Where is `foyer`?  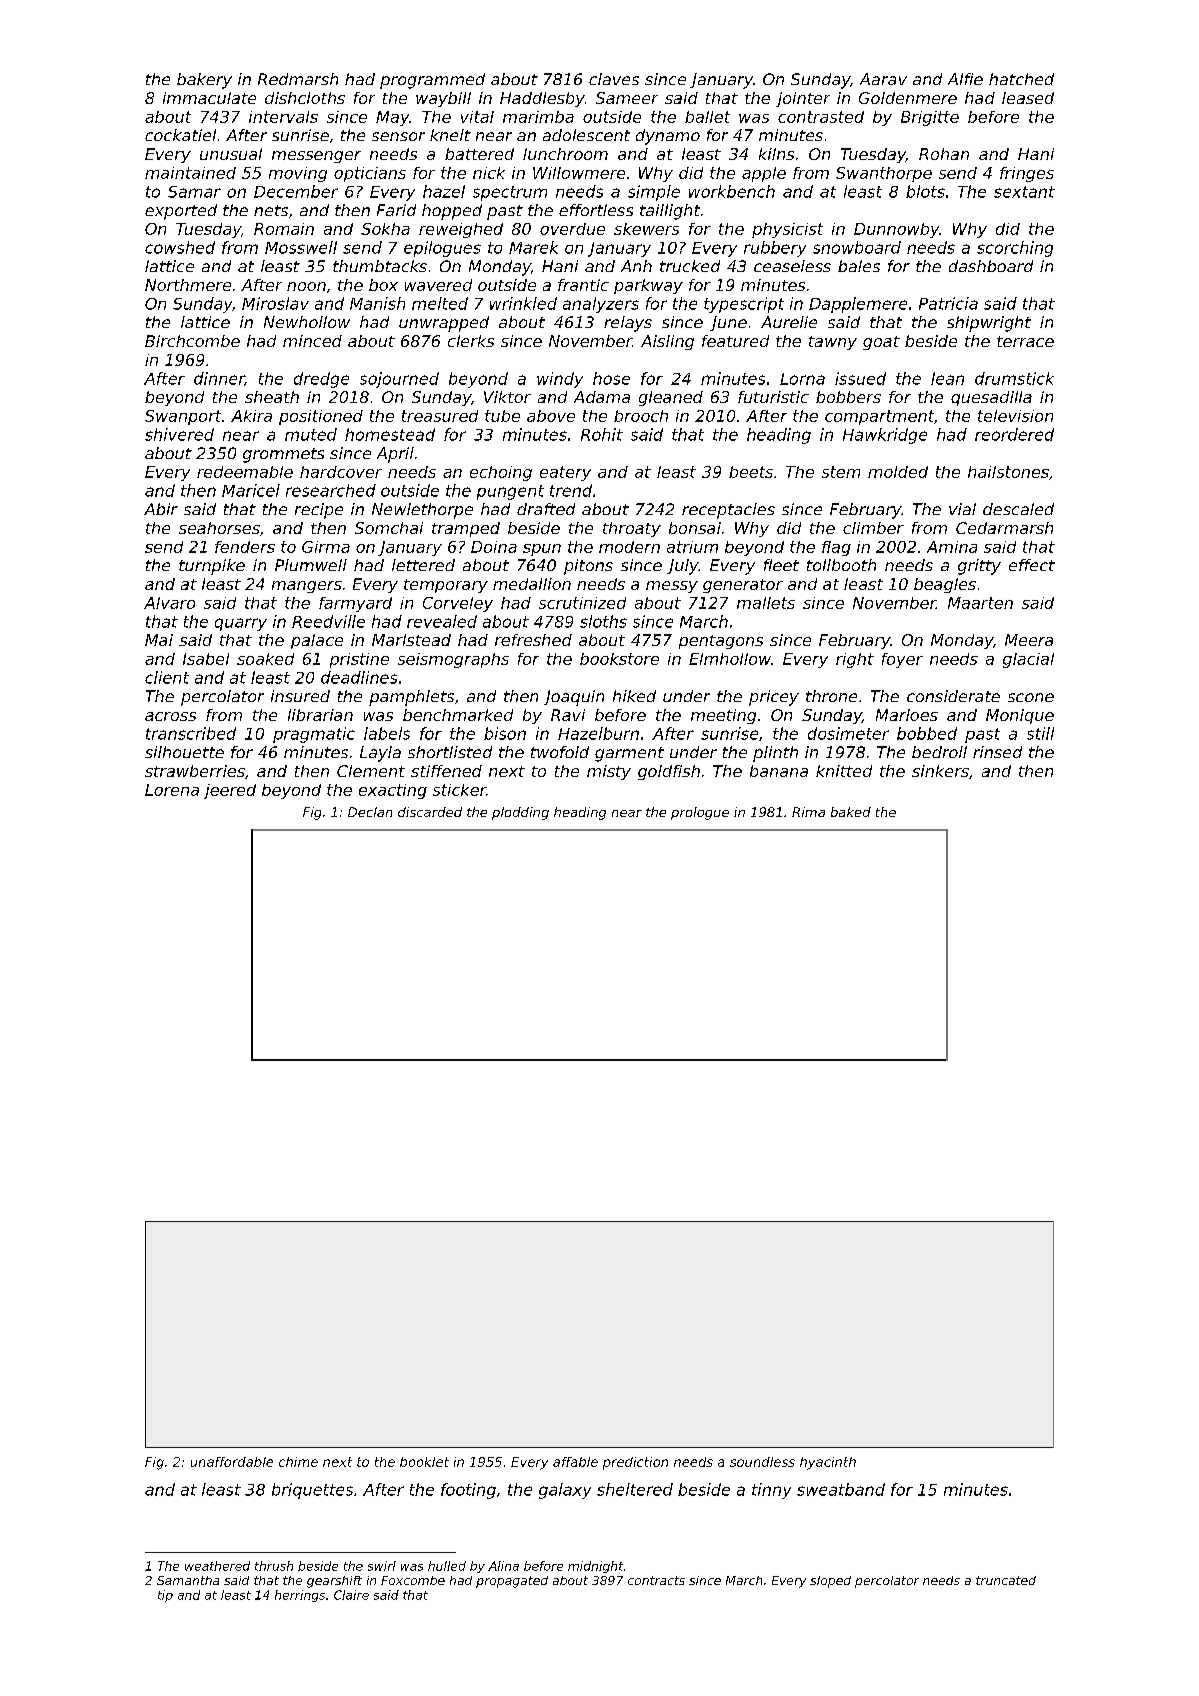
foyer is located at coordinates (902, 660).
